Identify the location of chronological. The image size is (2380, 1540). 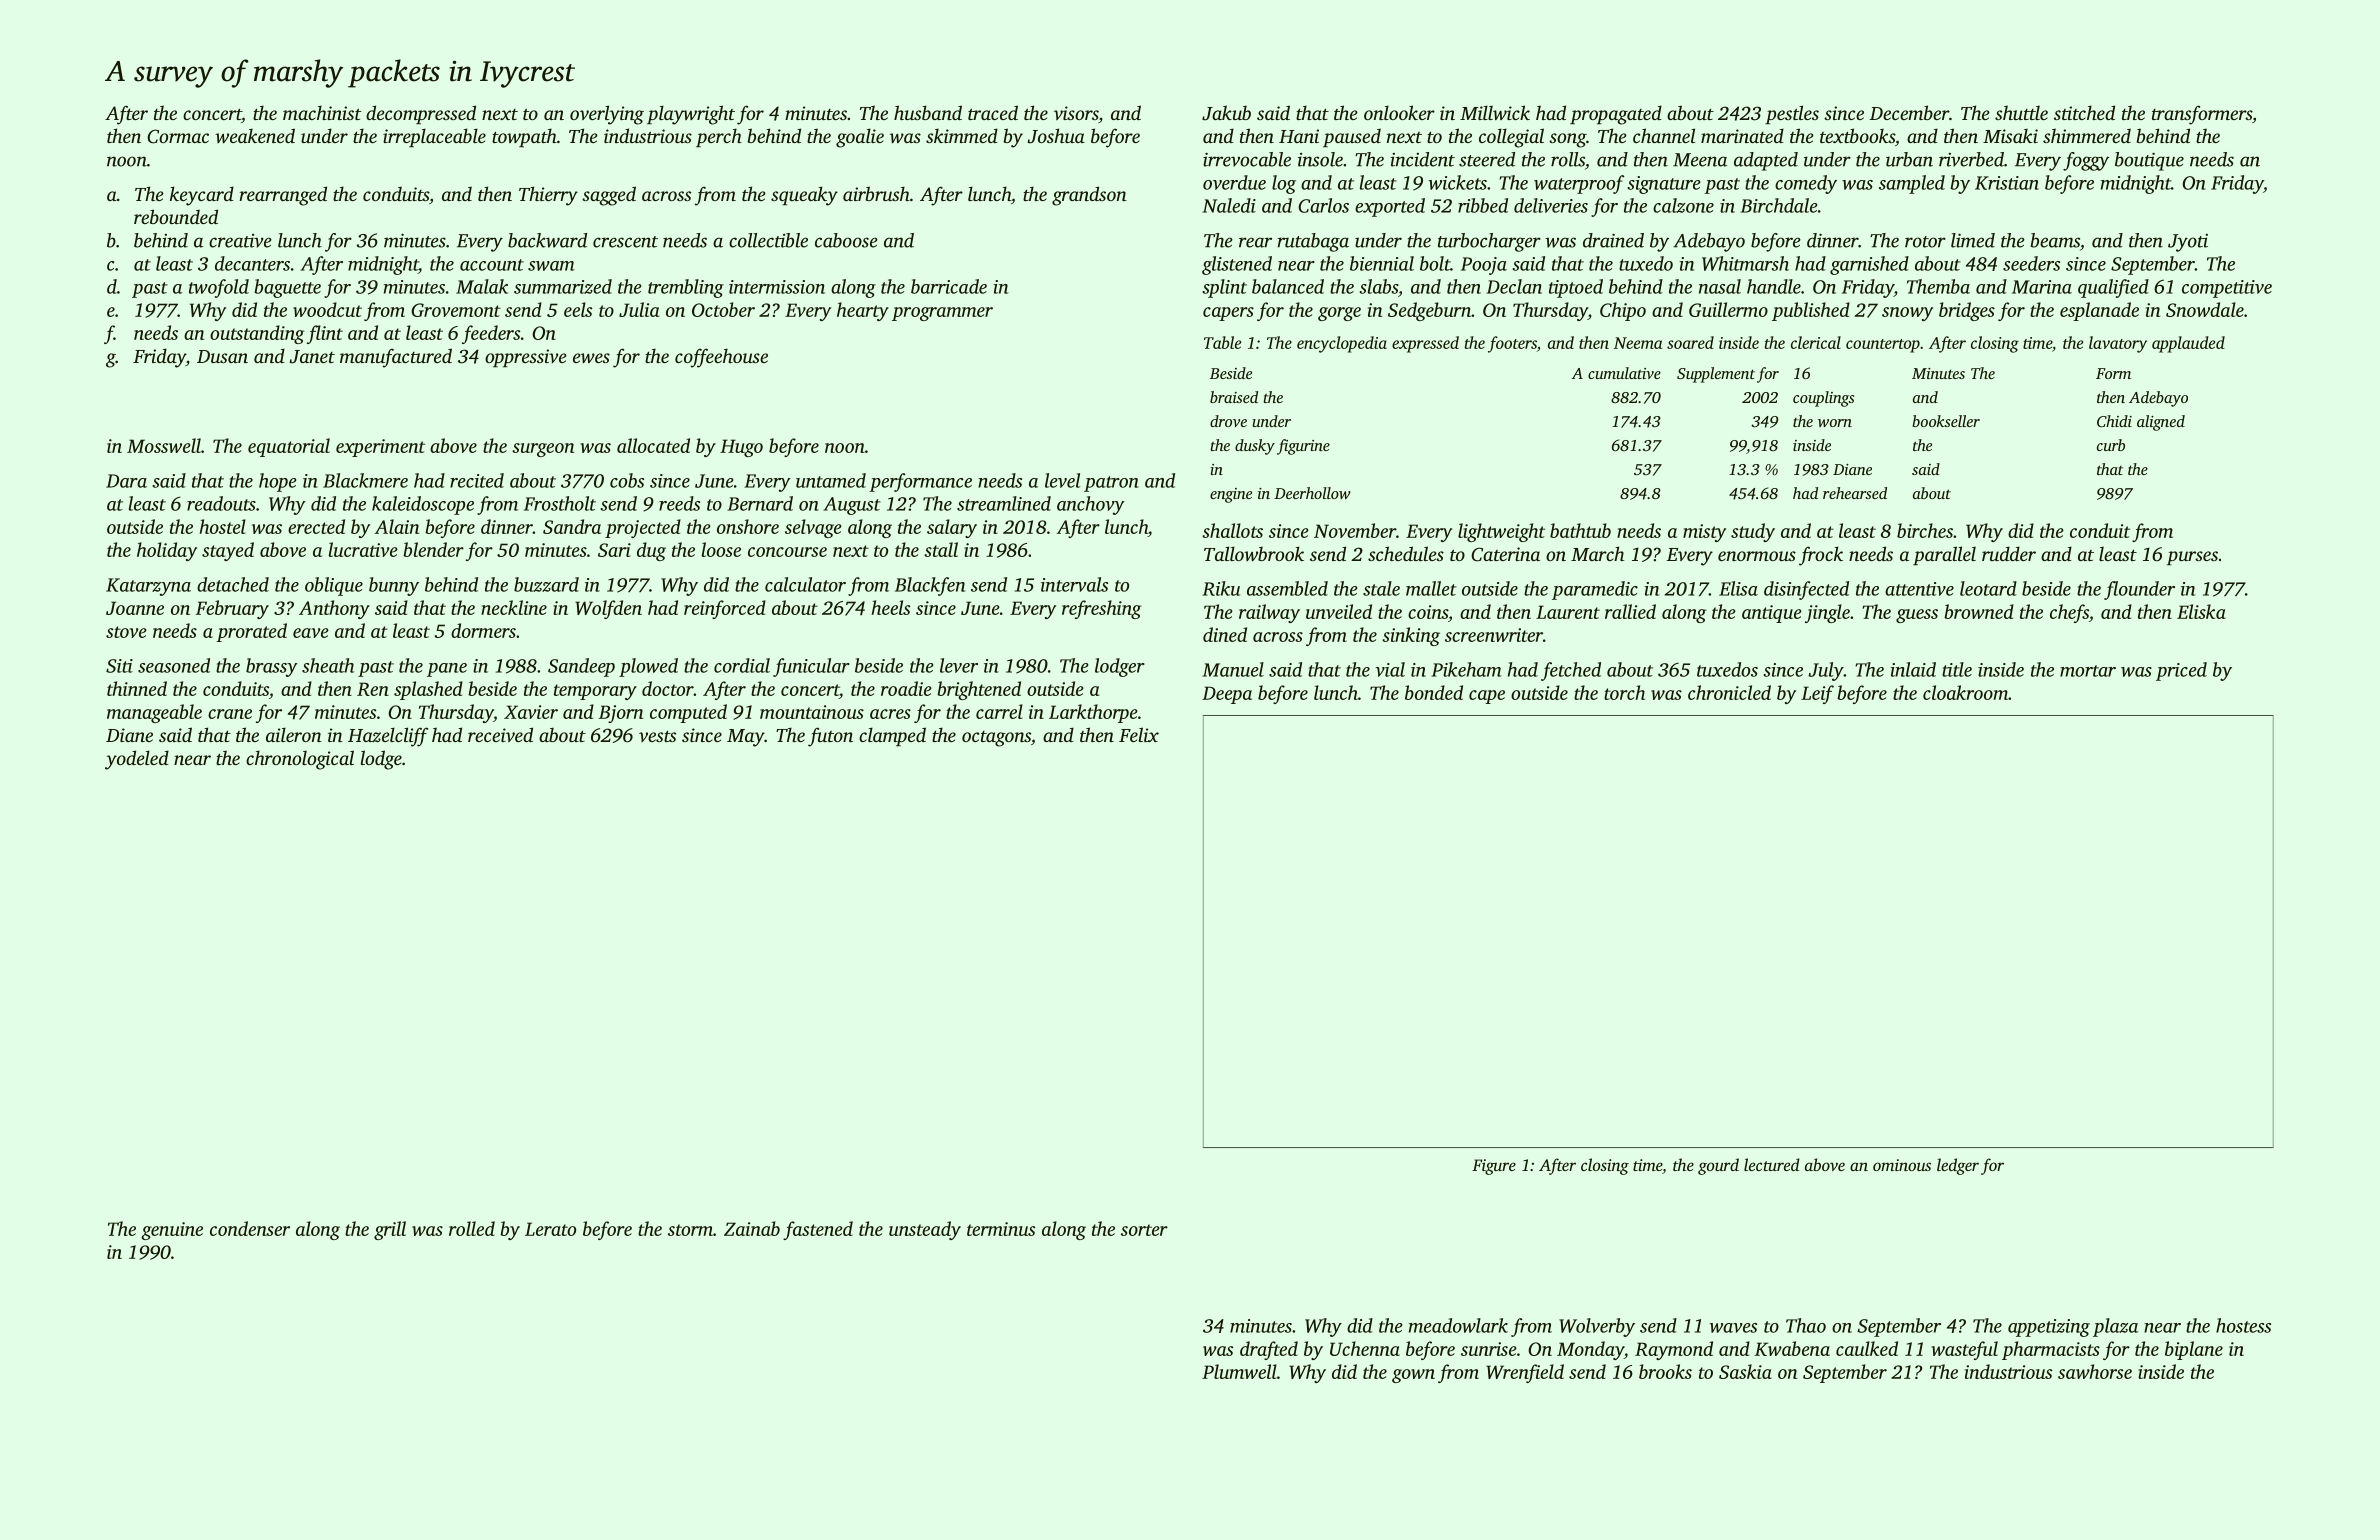
(300, 760).
